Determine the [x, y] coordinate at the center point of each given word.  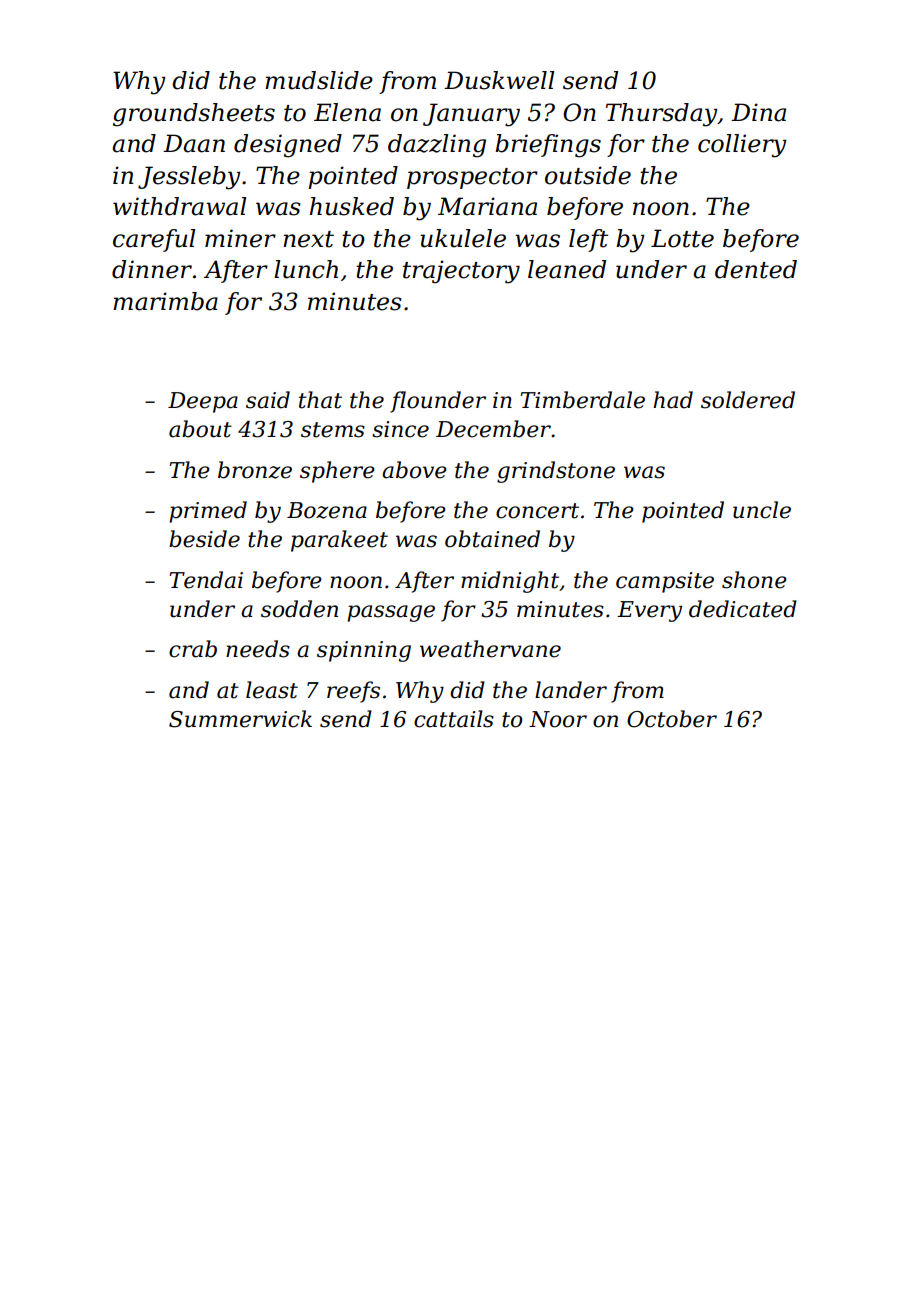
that [320, 400]
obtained [492, 539]
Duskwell [499, 80]
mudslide [319, 80]
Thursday [662, 115]
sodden [299, 609]
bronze [255, 470]
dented [756, 269]
